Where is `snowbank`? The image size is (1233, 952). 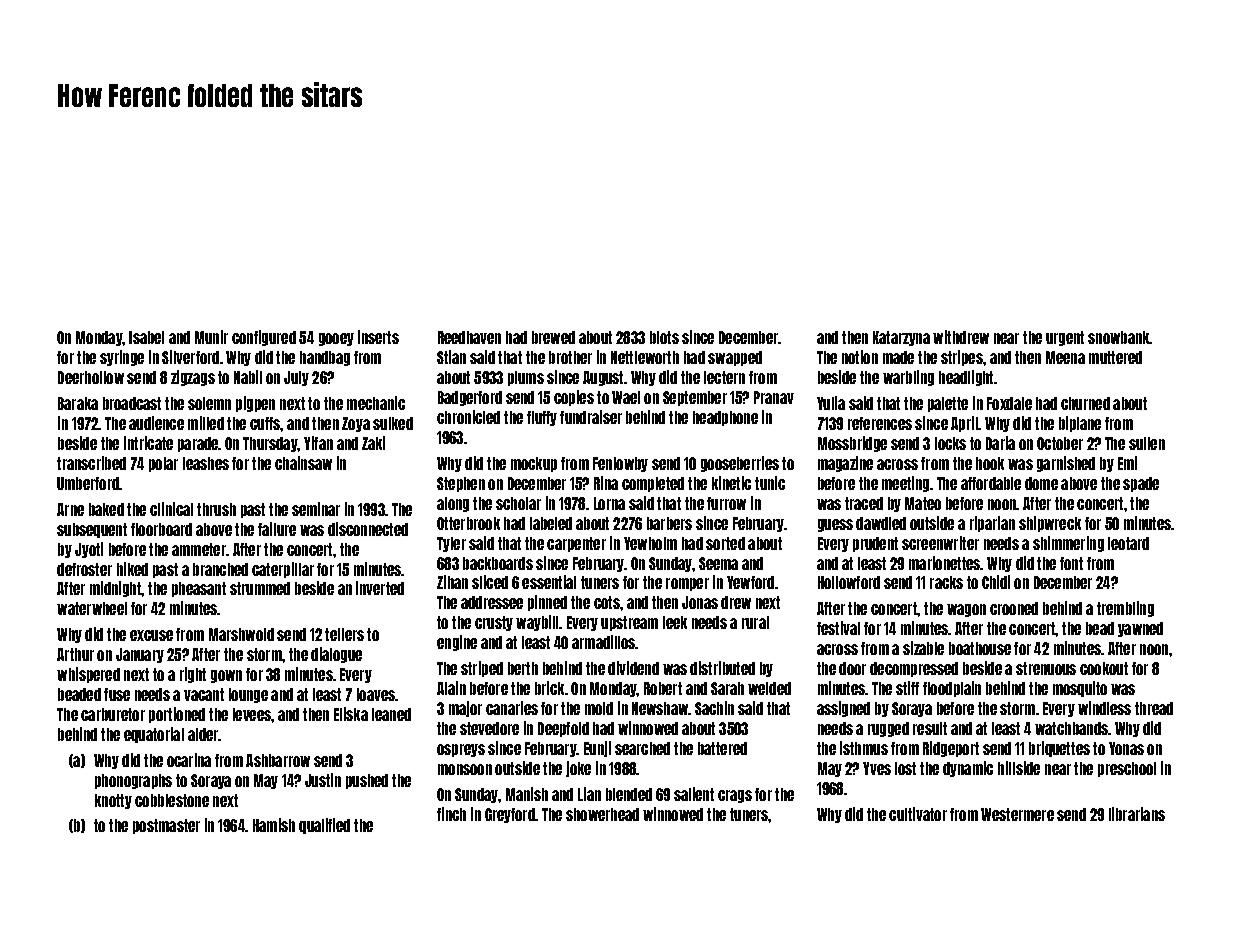 snowbank is located at coordinates (1119, 337).
